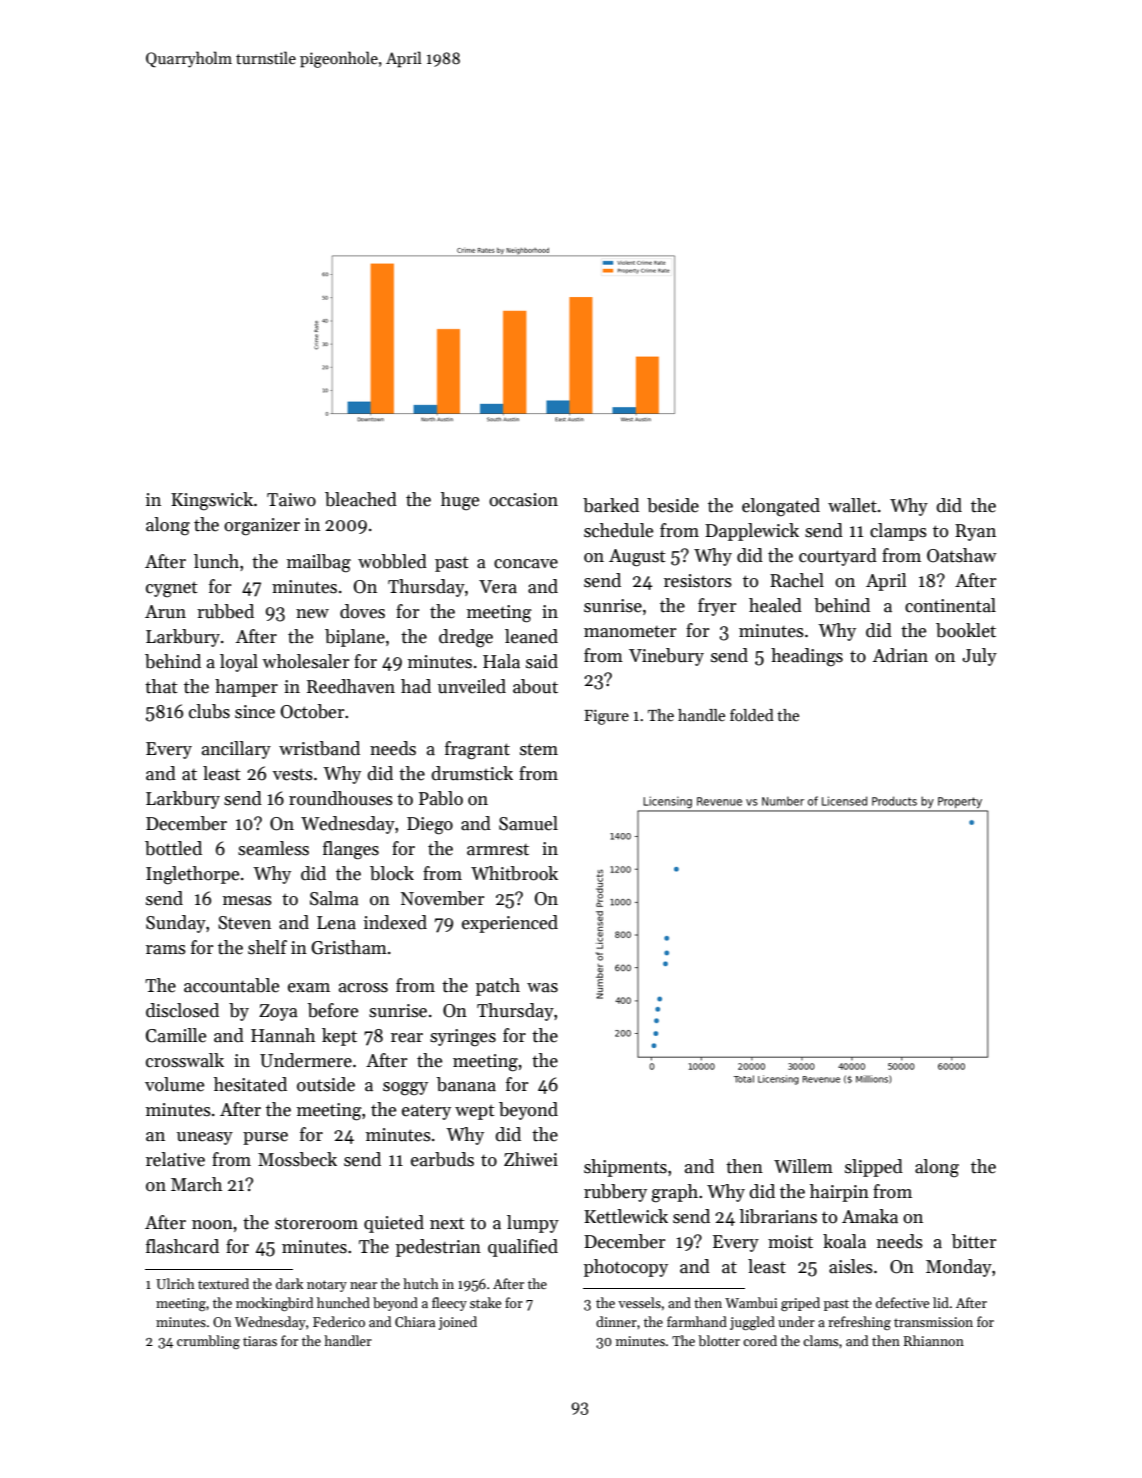  Describe the element at coordinates (673, 505) in the image. I see `beside` at that location.
